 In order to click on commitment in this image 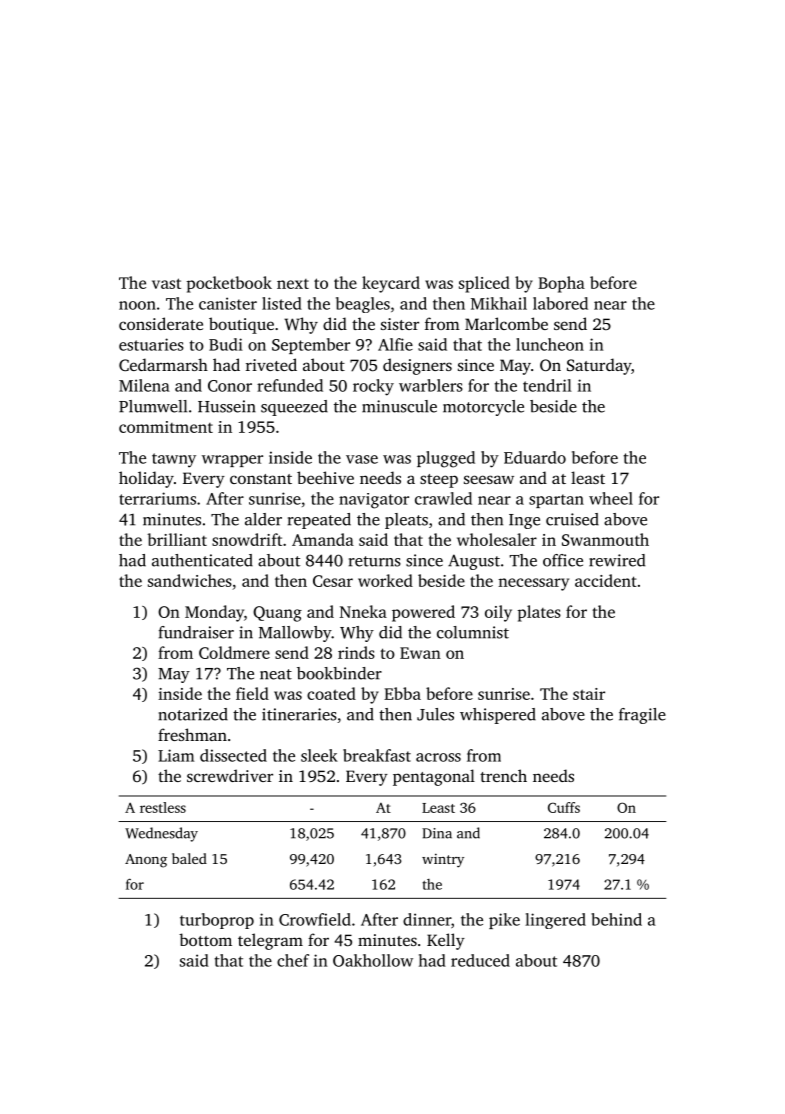, I will do `click(166, 427)`.
